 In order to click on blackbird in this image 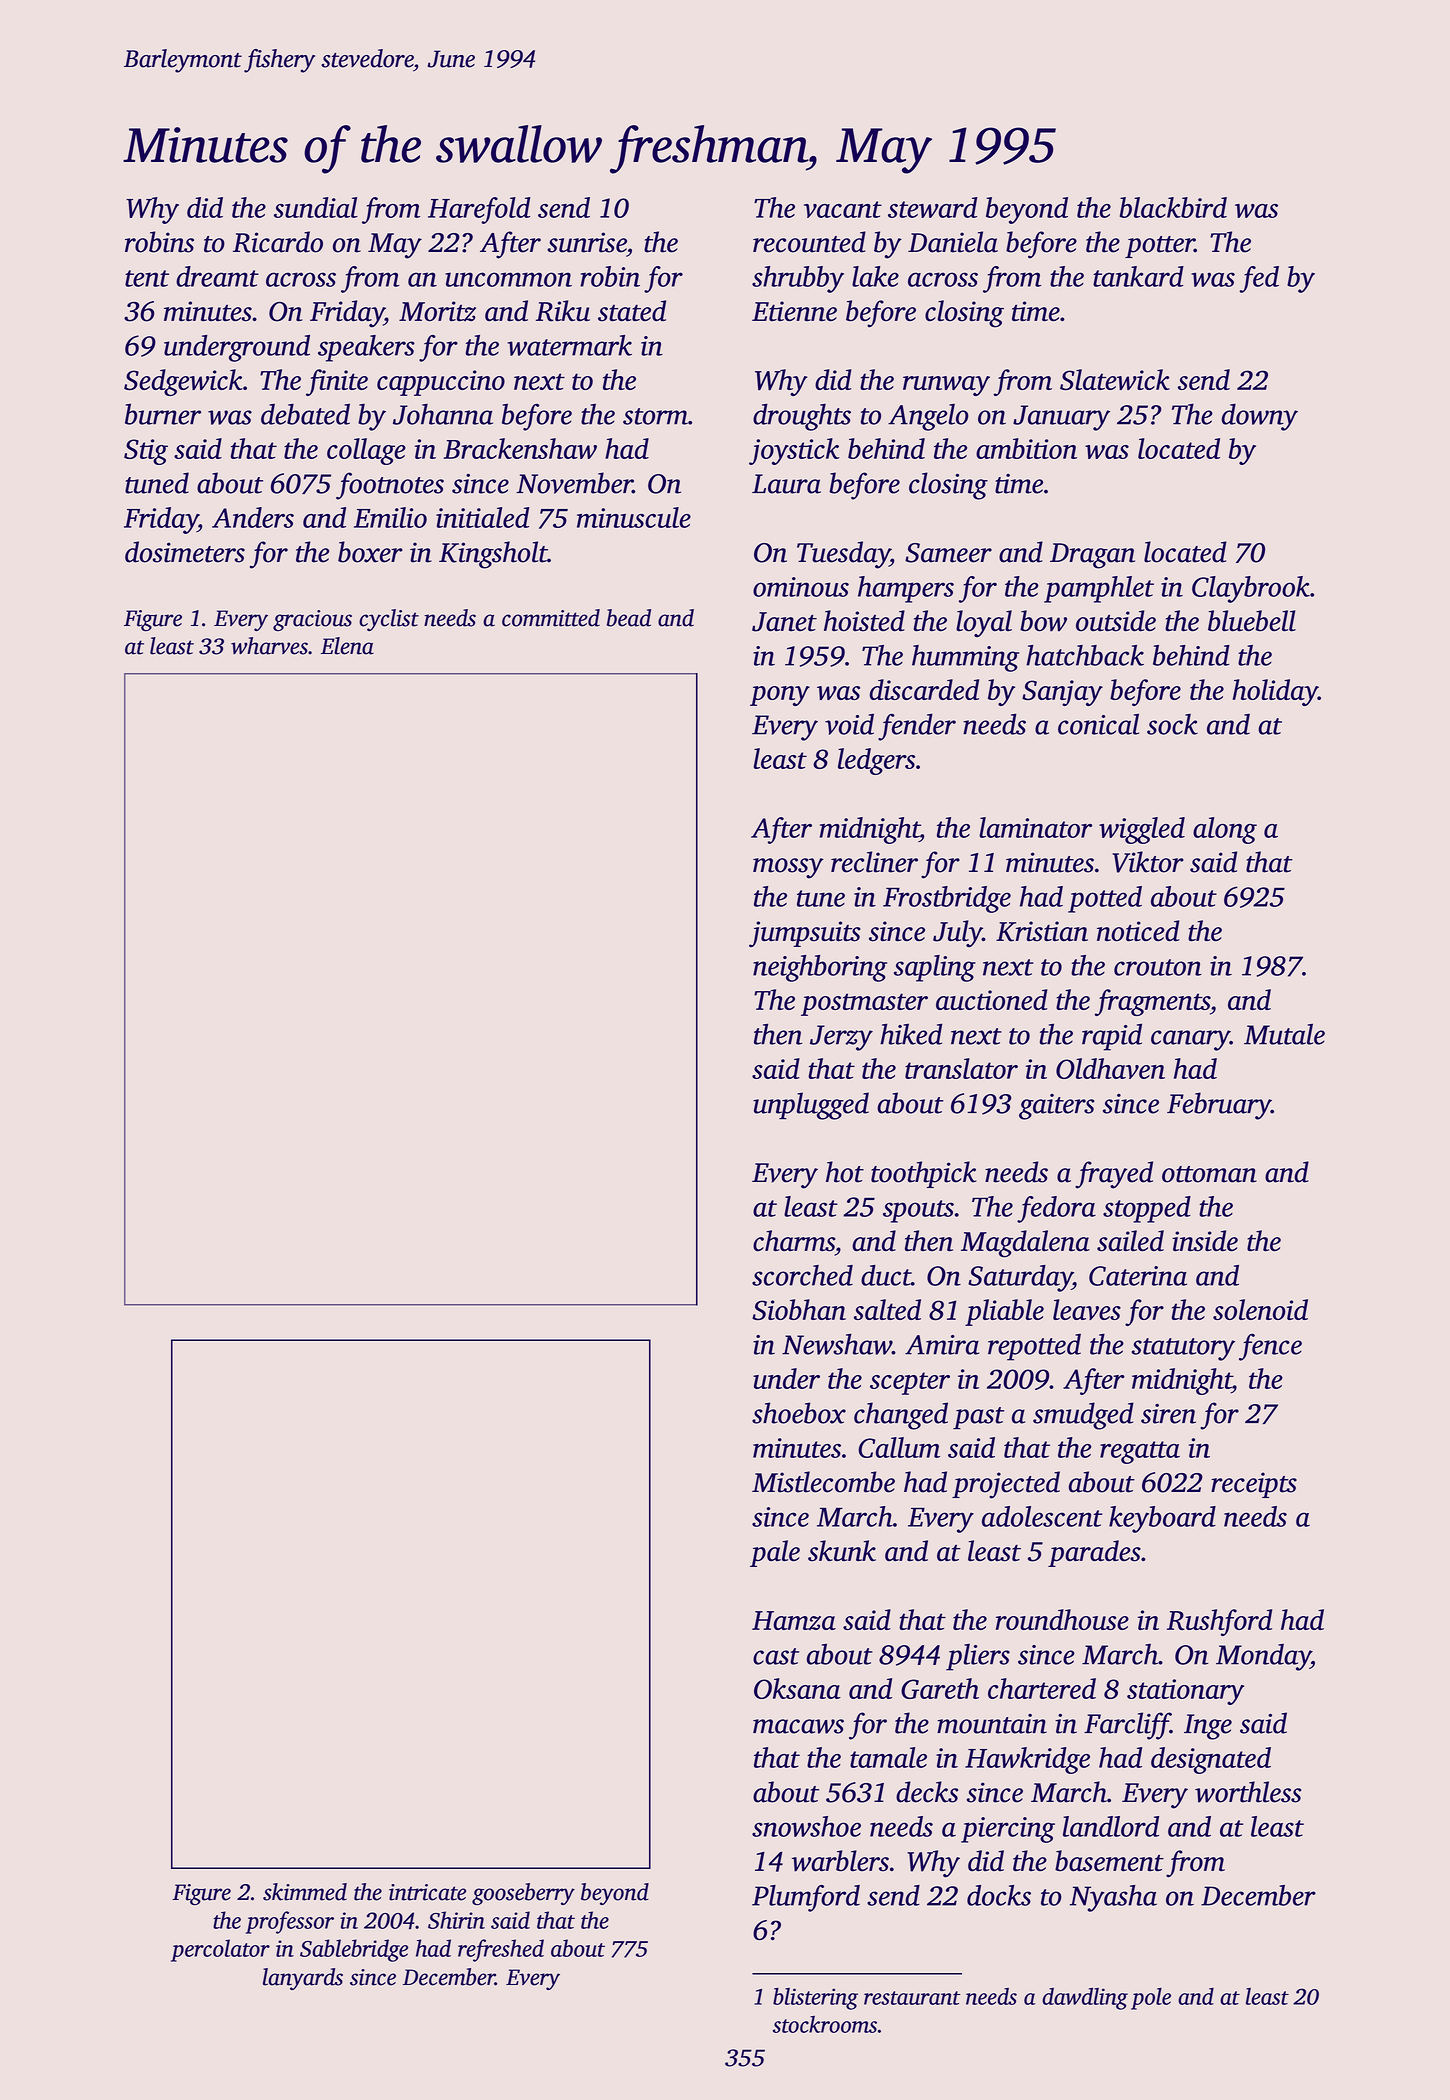, I will do `click(1173, 207)`.
